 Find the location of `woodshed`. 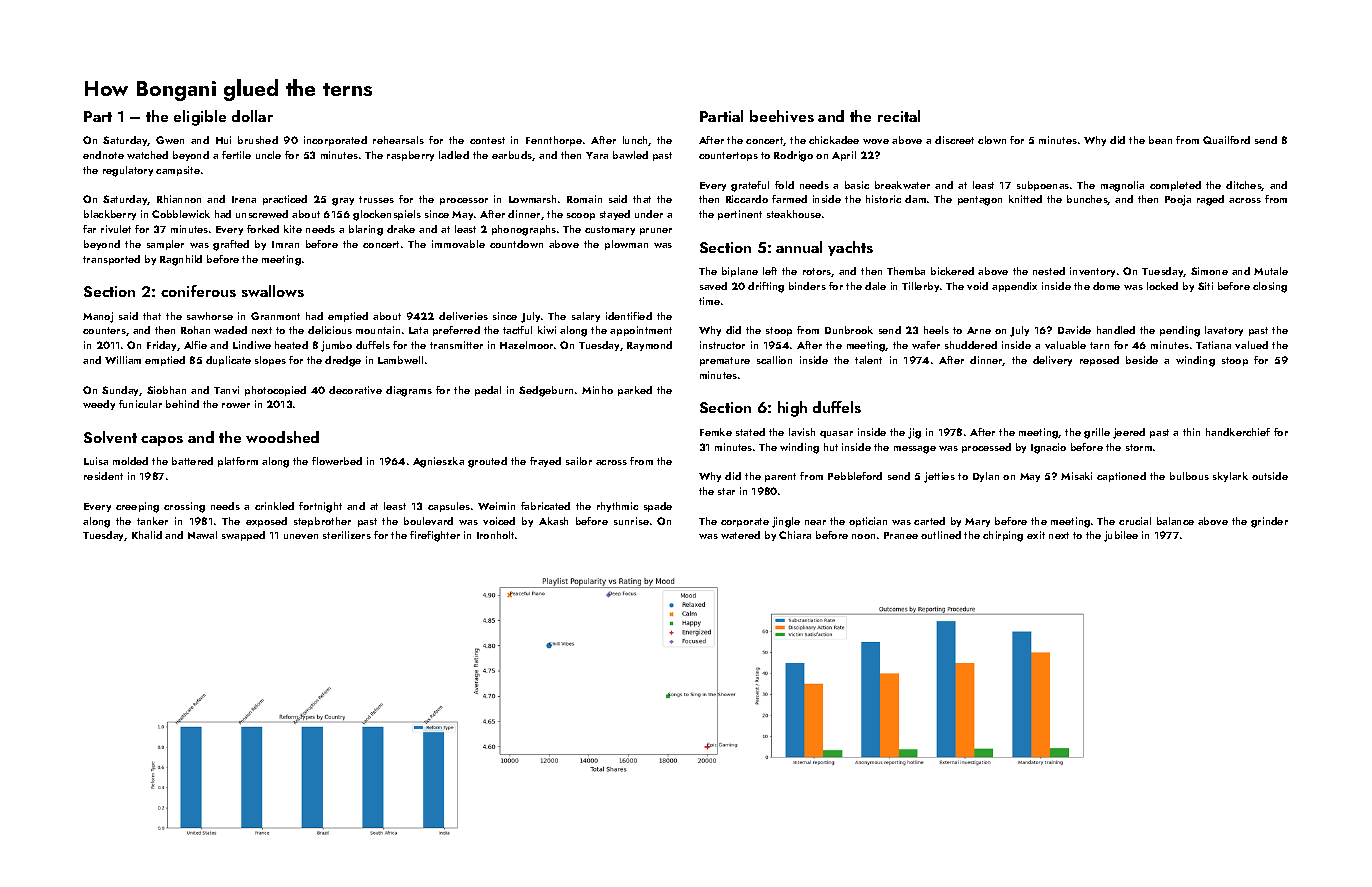

woodshed is located at coordinates (282, 437).
